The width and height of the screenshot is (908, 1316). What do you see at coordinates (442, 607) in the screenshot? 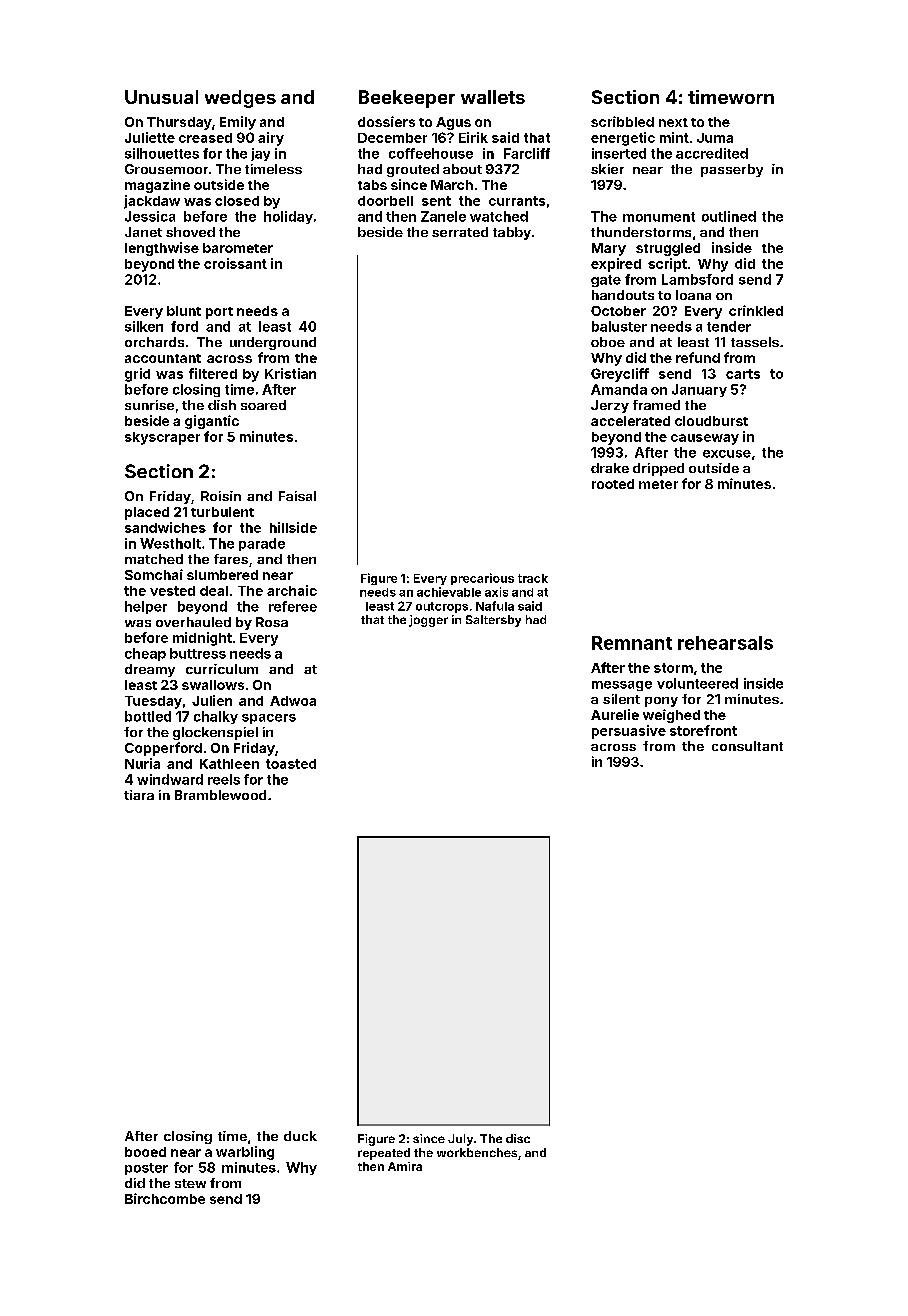
I see `outcrops` at bounding box center [442, 607].
